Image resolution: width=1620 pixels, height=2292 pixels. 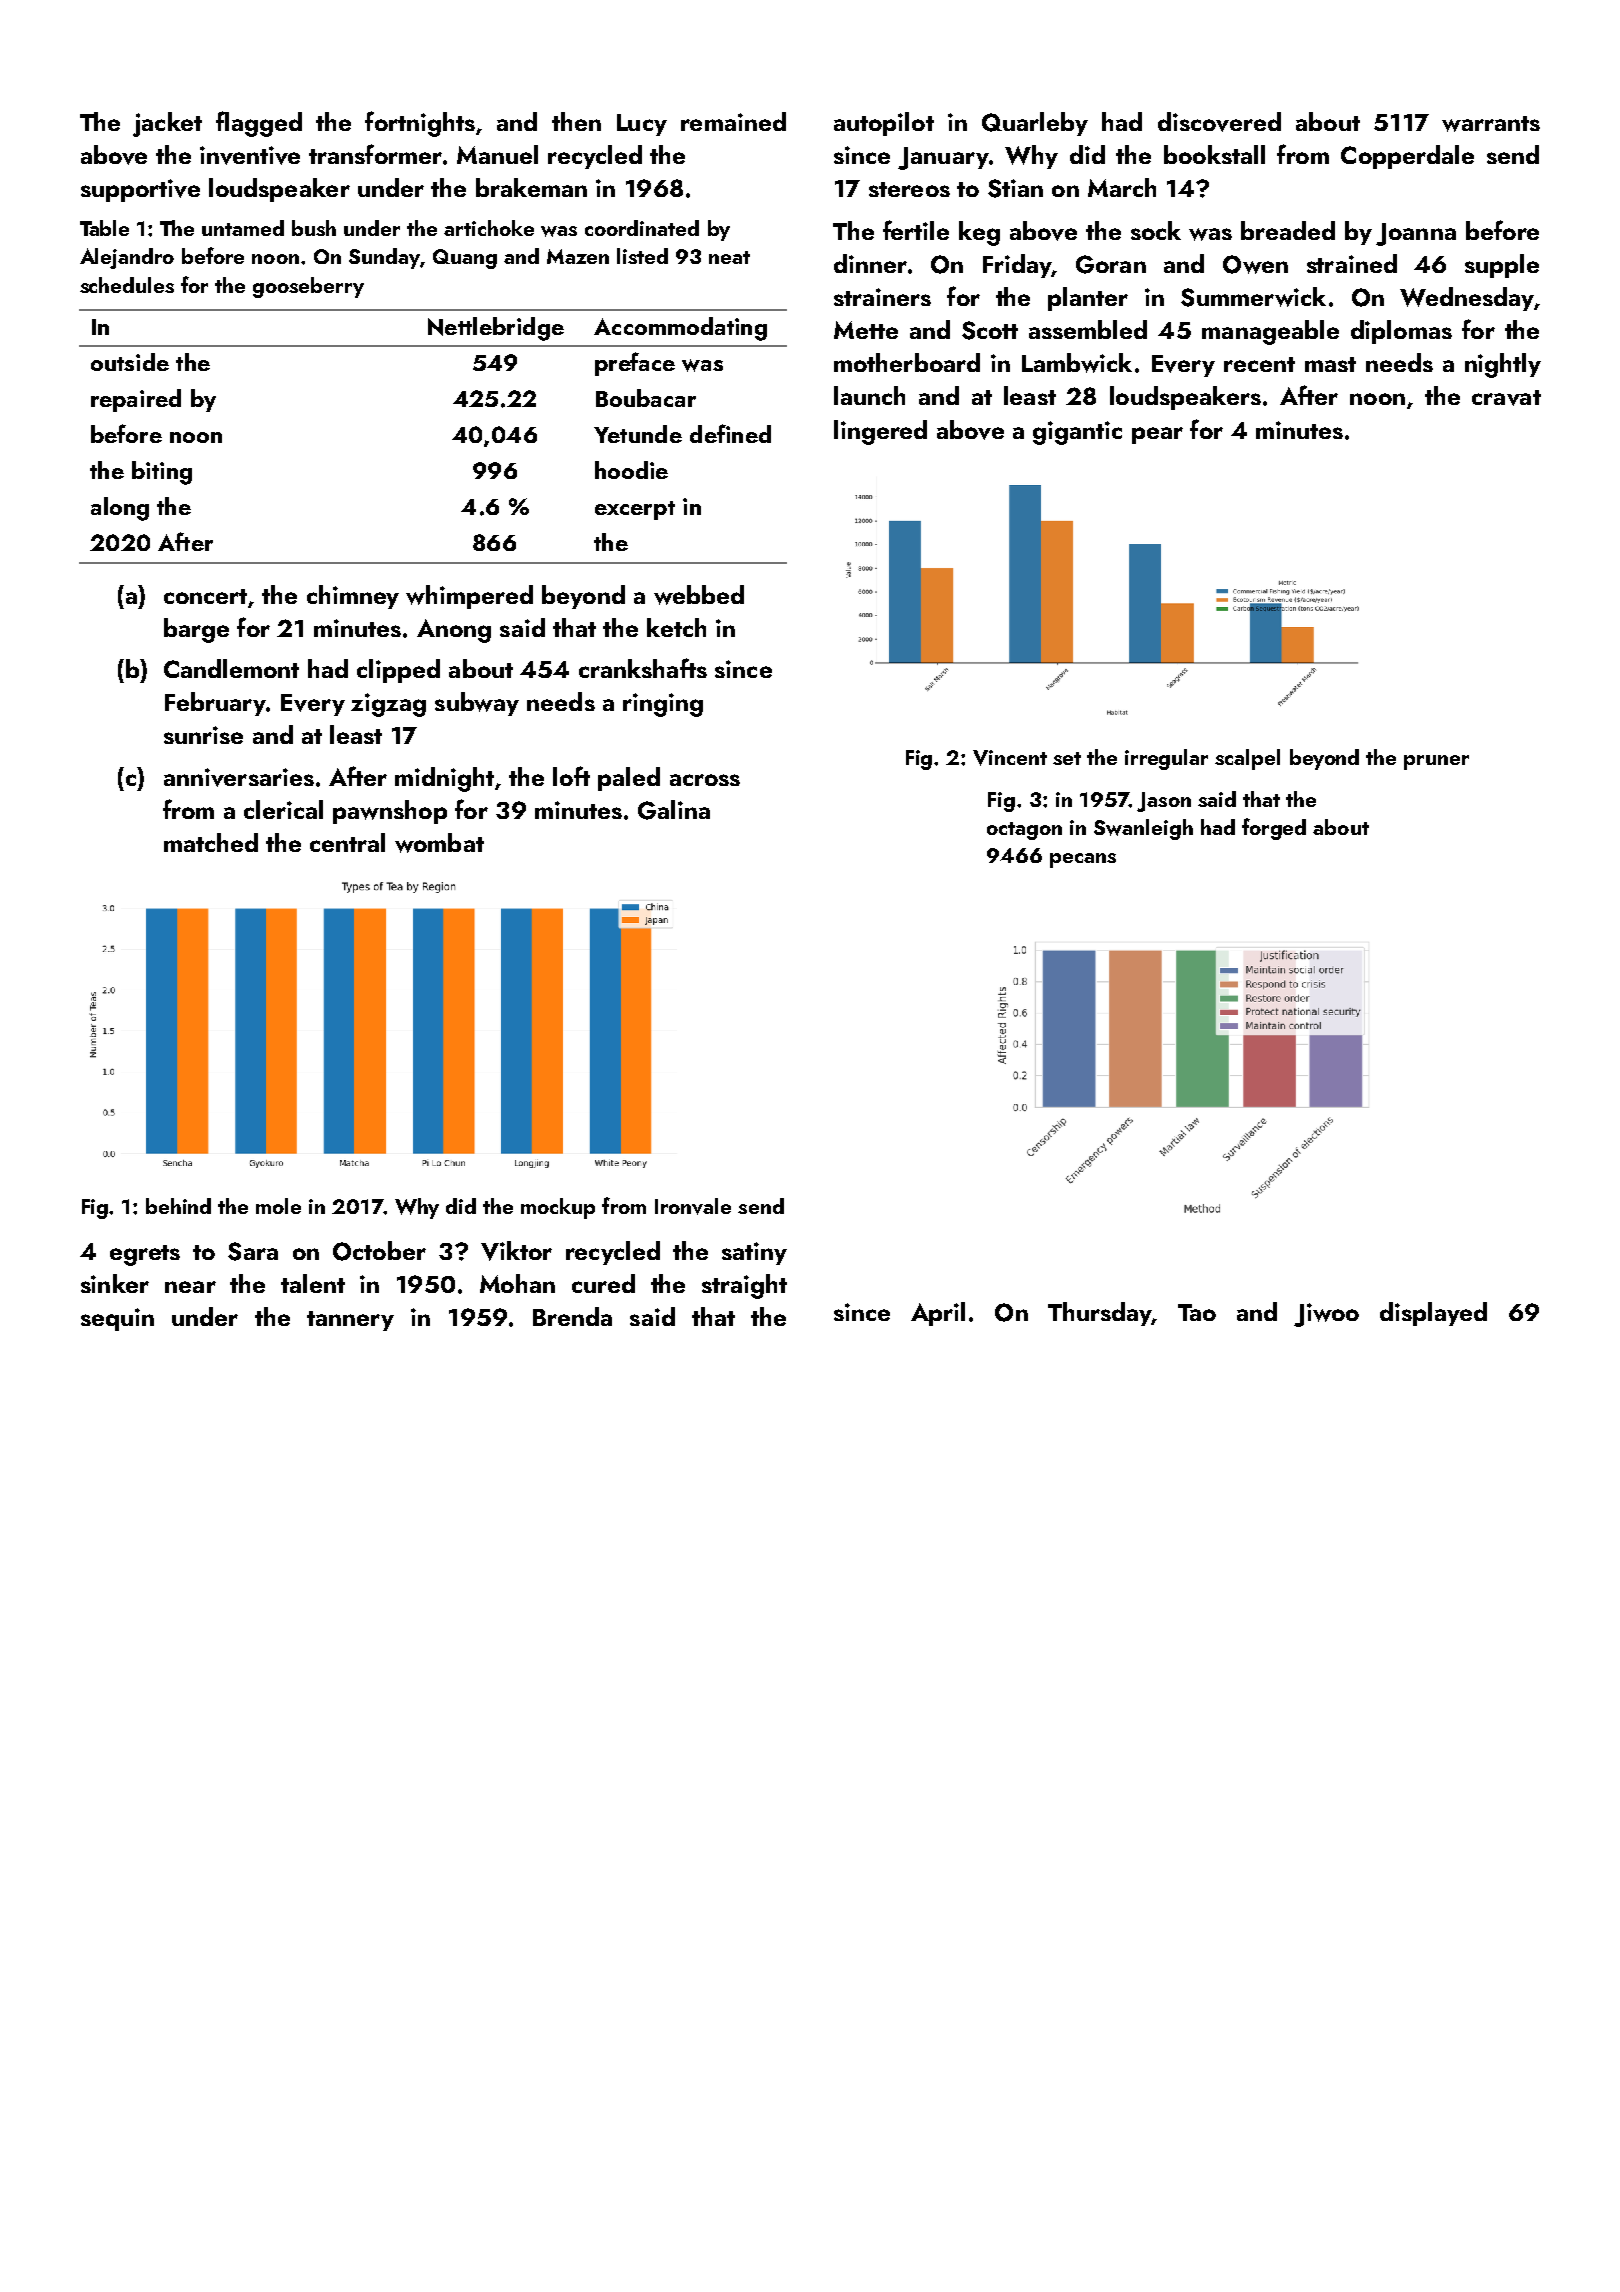 I want to click on autopilot, so click(x=884, y=124).
